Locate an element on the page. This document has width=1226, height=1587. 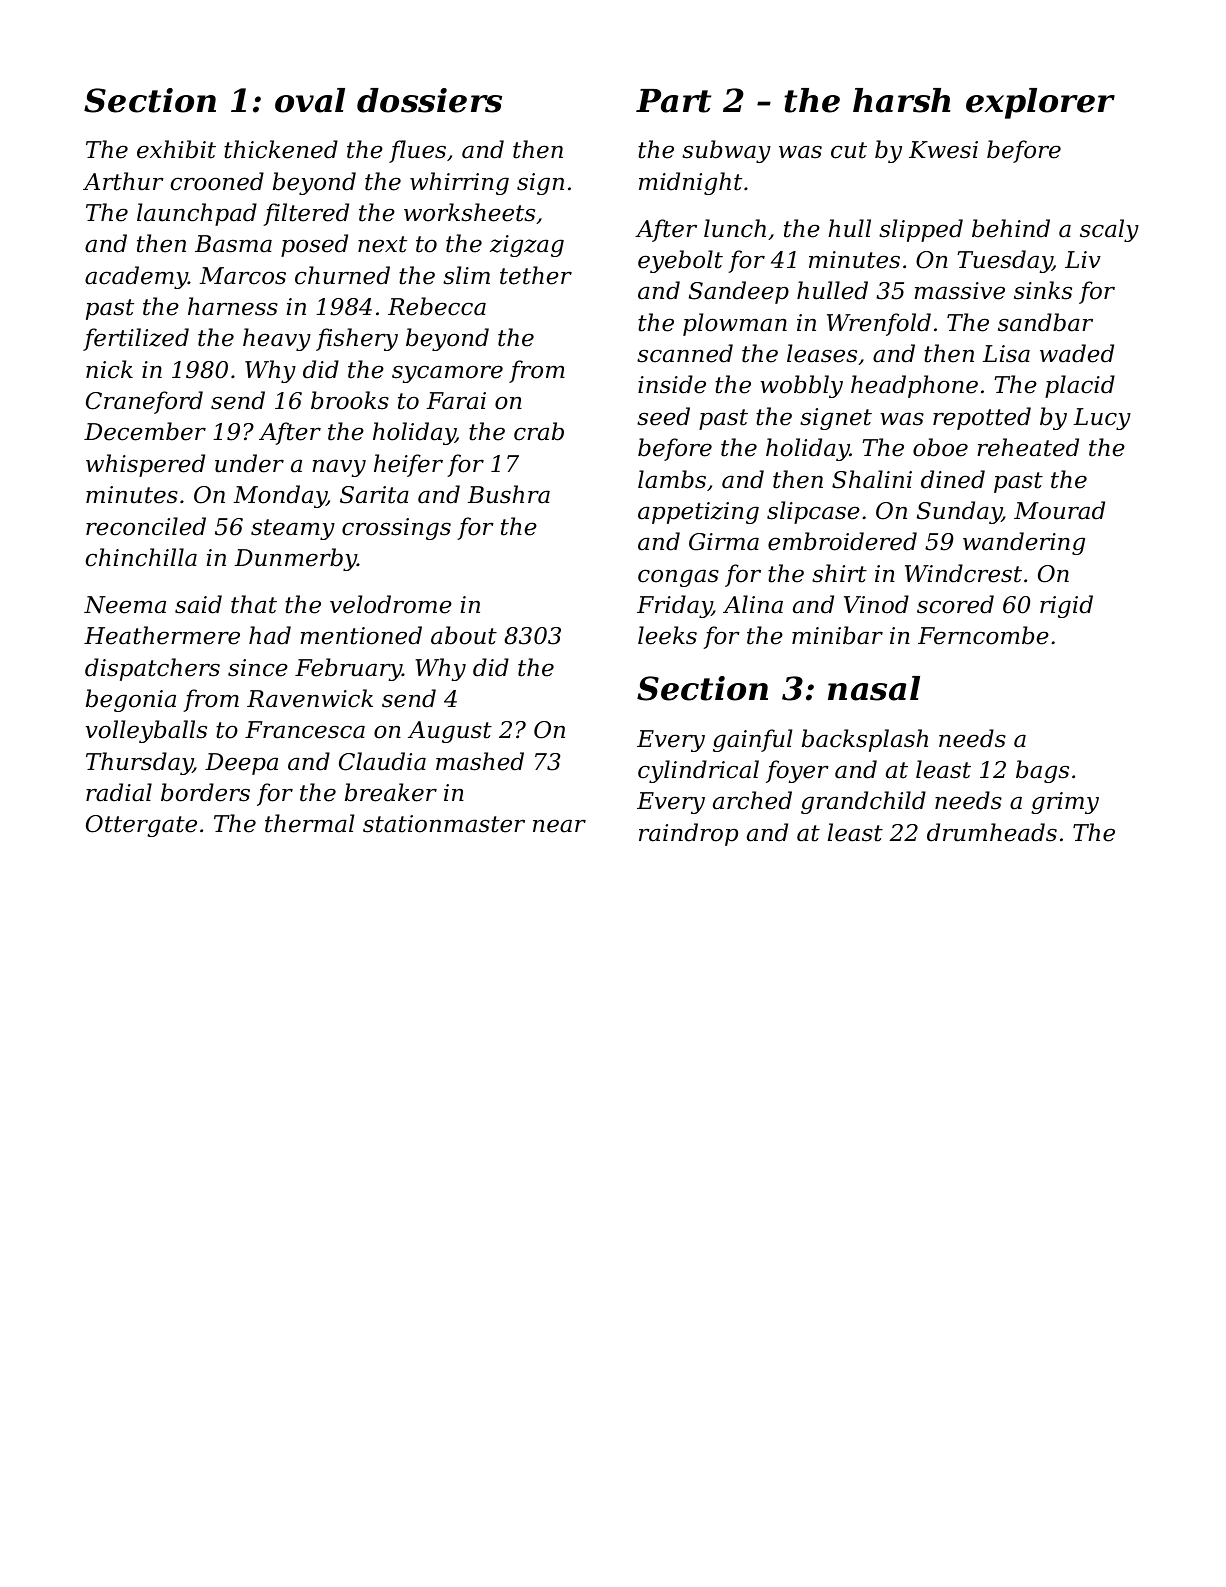
waded is located at coordinates (1077, 353).
